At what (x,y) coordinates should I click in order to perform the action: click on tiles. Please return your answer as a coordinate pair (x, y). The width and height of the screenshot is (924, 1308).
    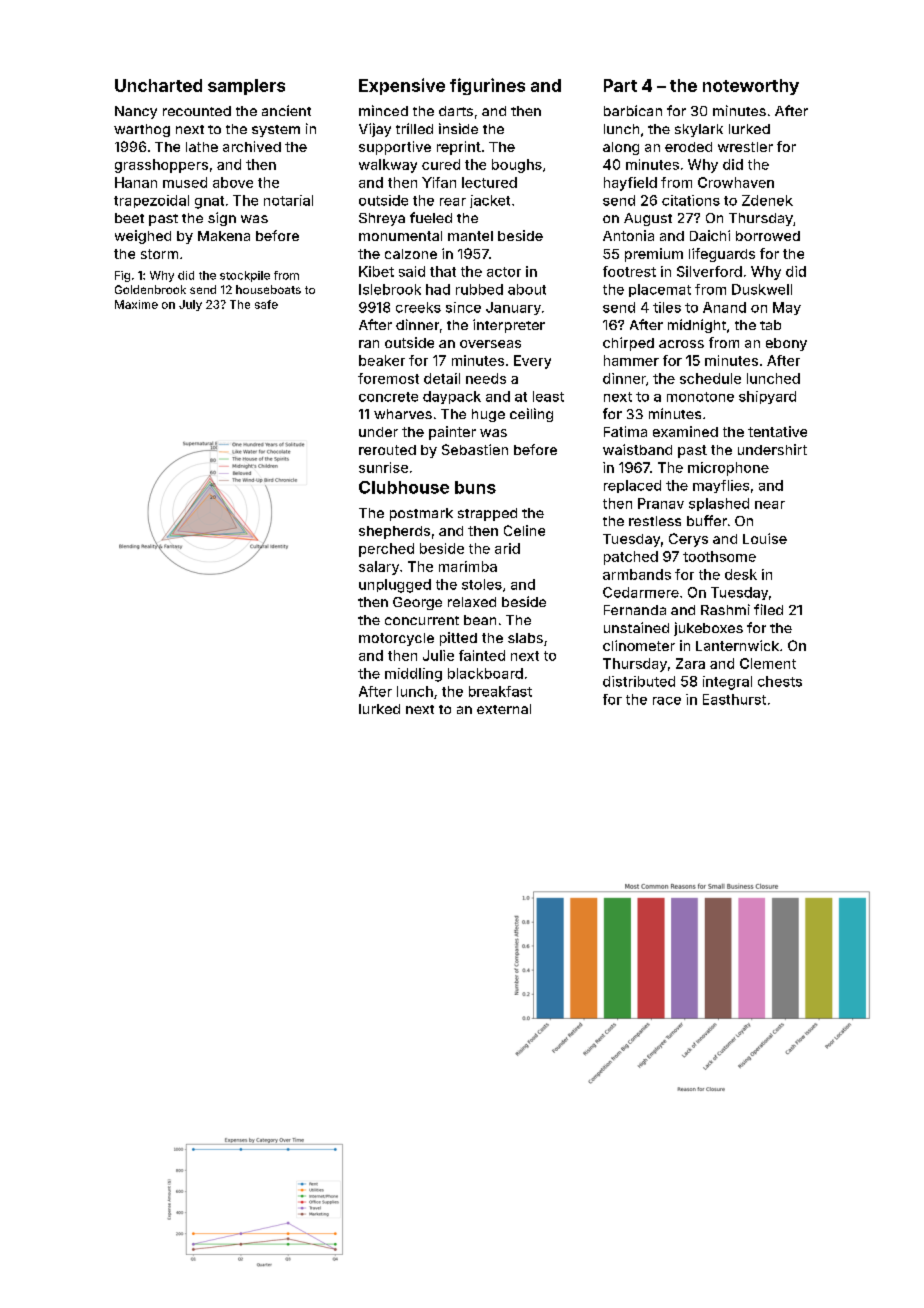
    Looking at the image, I should click on (667, 307).
